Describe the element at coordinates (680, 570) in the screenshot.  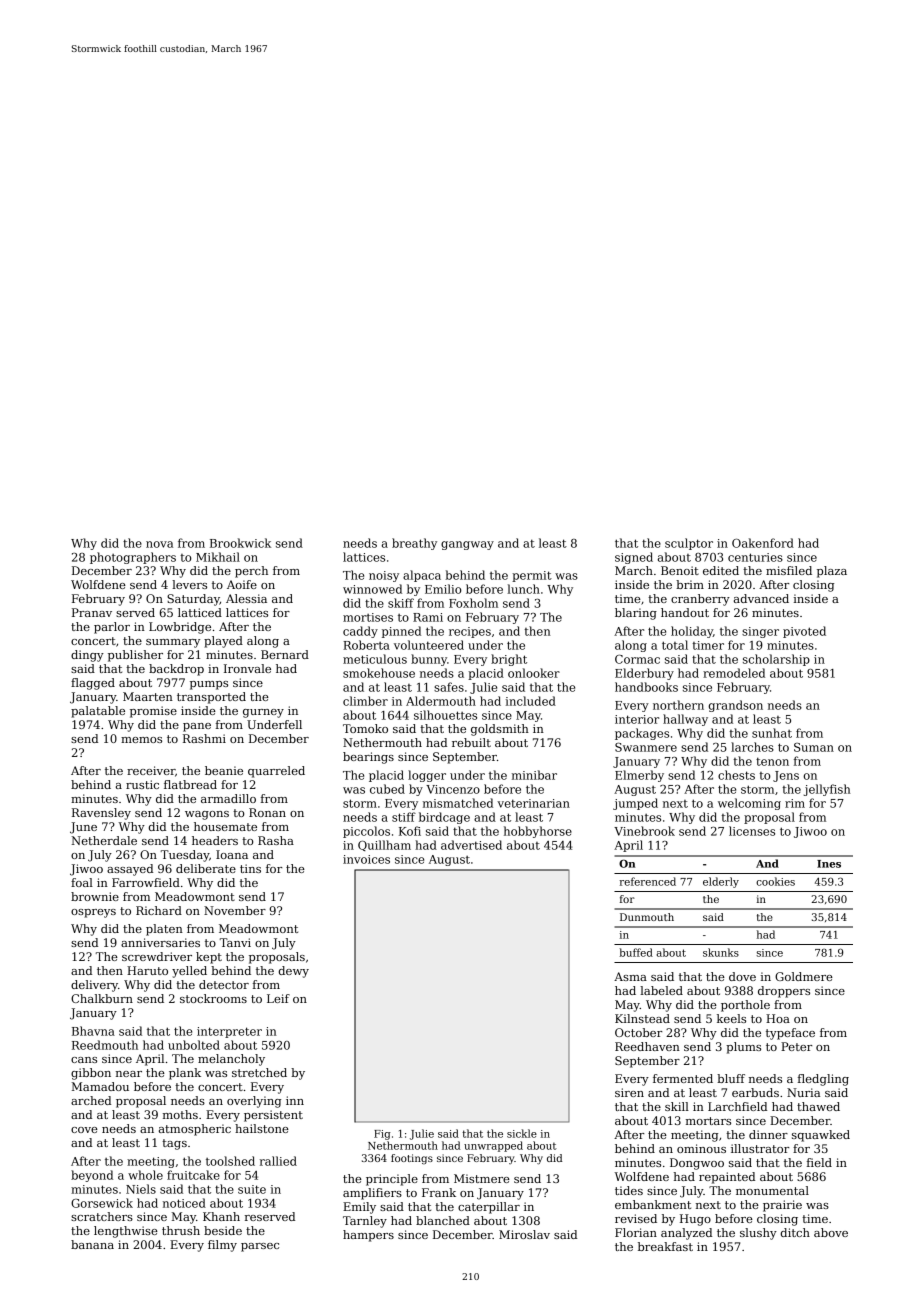
I see `Benoit` at that location.
